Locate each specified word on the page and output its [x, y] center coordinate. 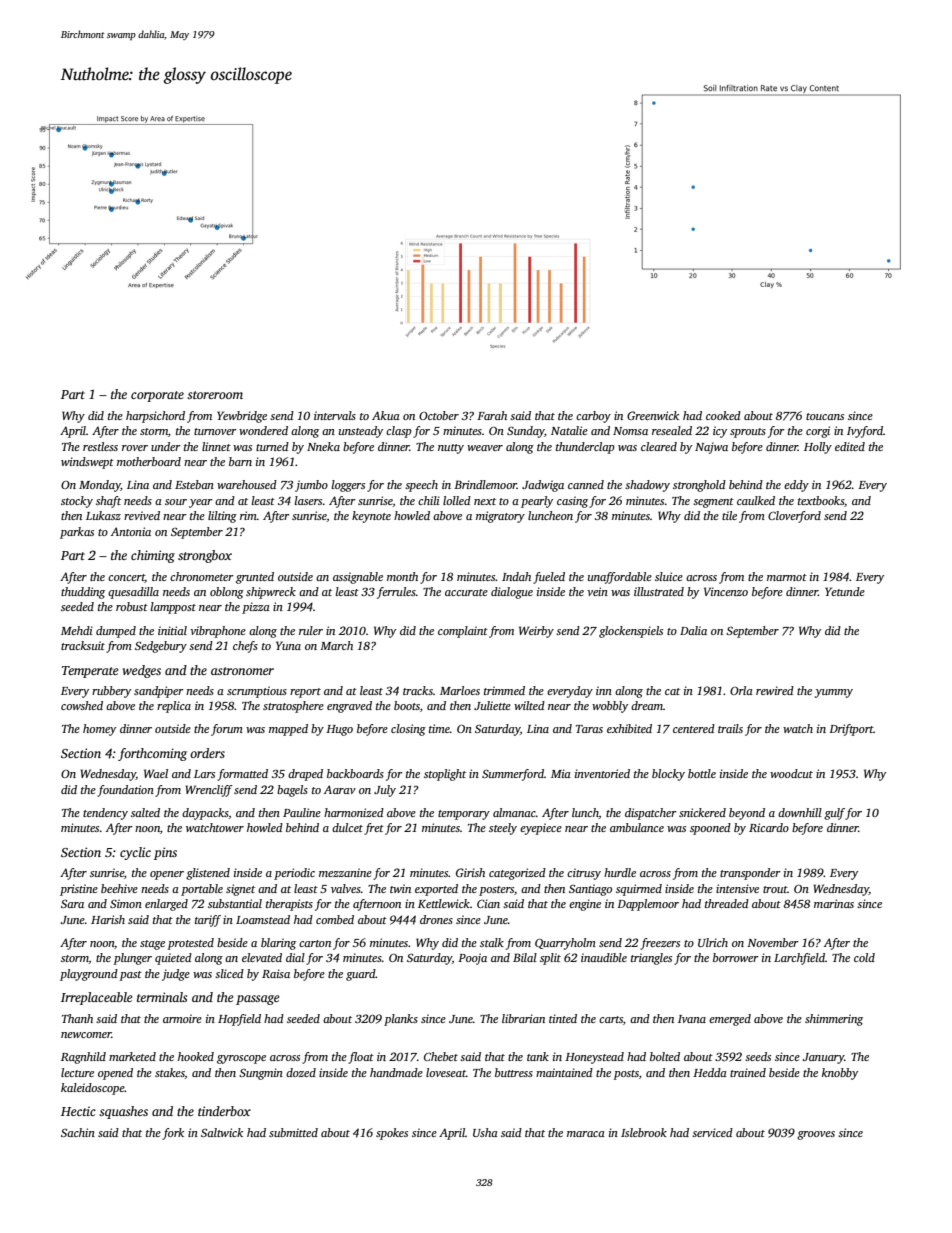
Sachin [78, 1132]
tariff [208, 921]
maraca [586, 1134]
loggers [348, 486]
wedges [142, 671]
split [550, 959]
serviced [712, 1132]
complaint [463, 632]
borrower [736, 957]
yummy [834, 693]
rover [135, 448]
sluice [669, 576]
